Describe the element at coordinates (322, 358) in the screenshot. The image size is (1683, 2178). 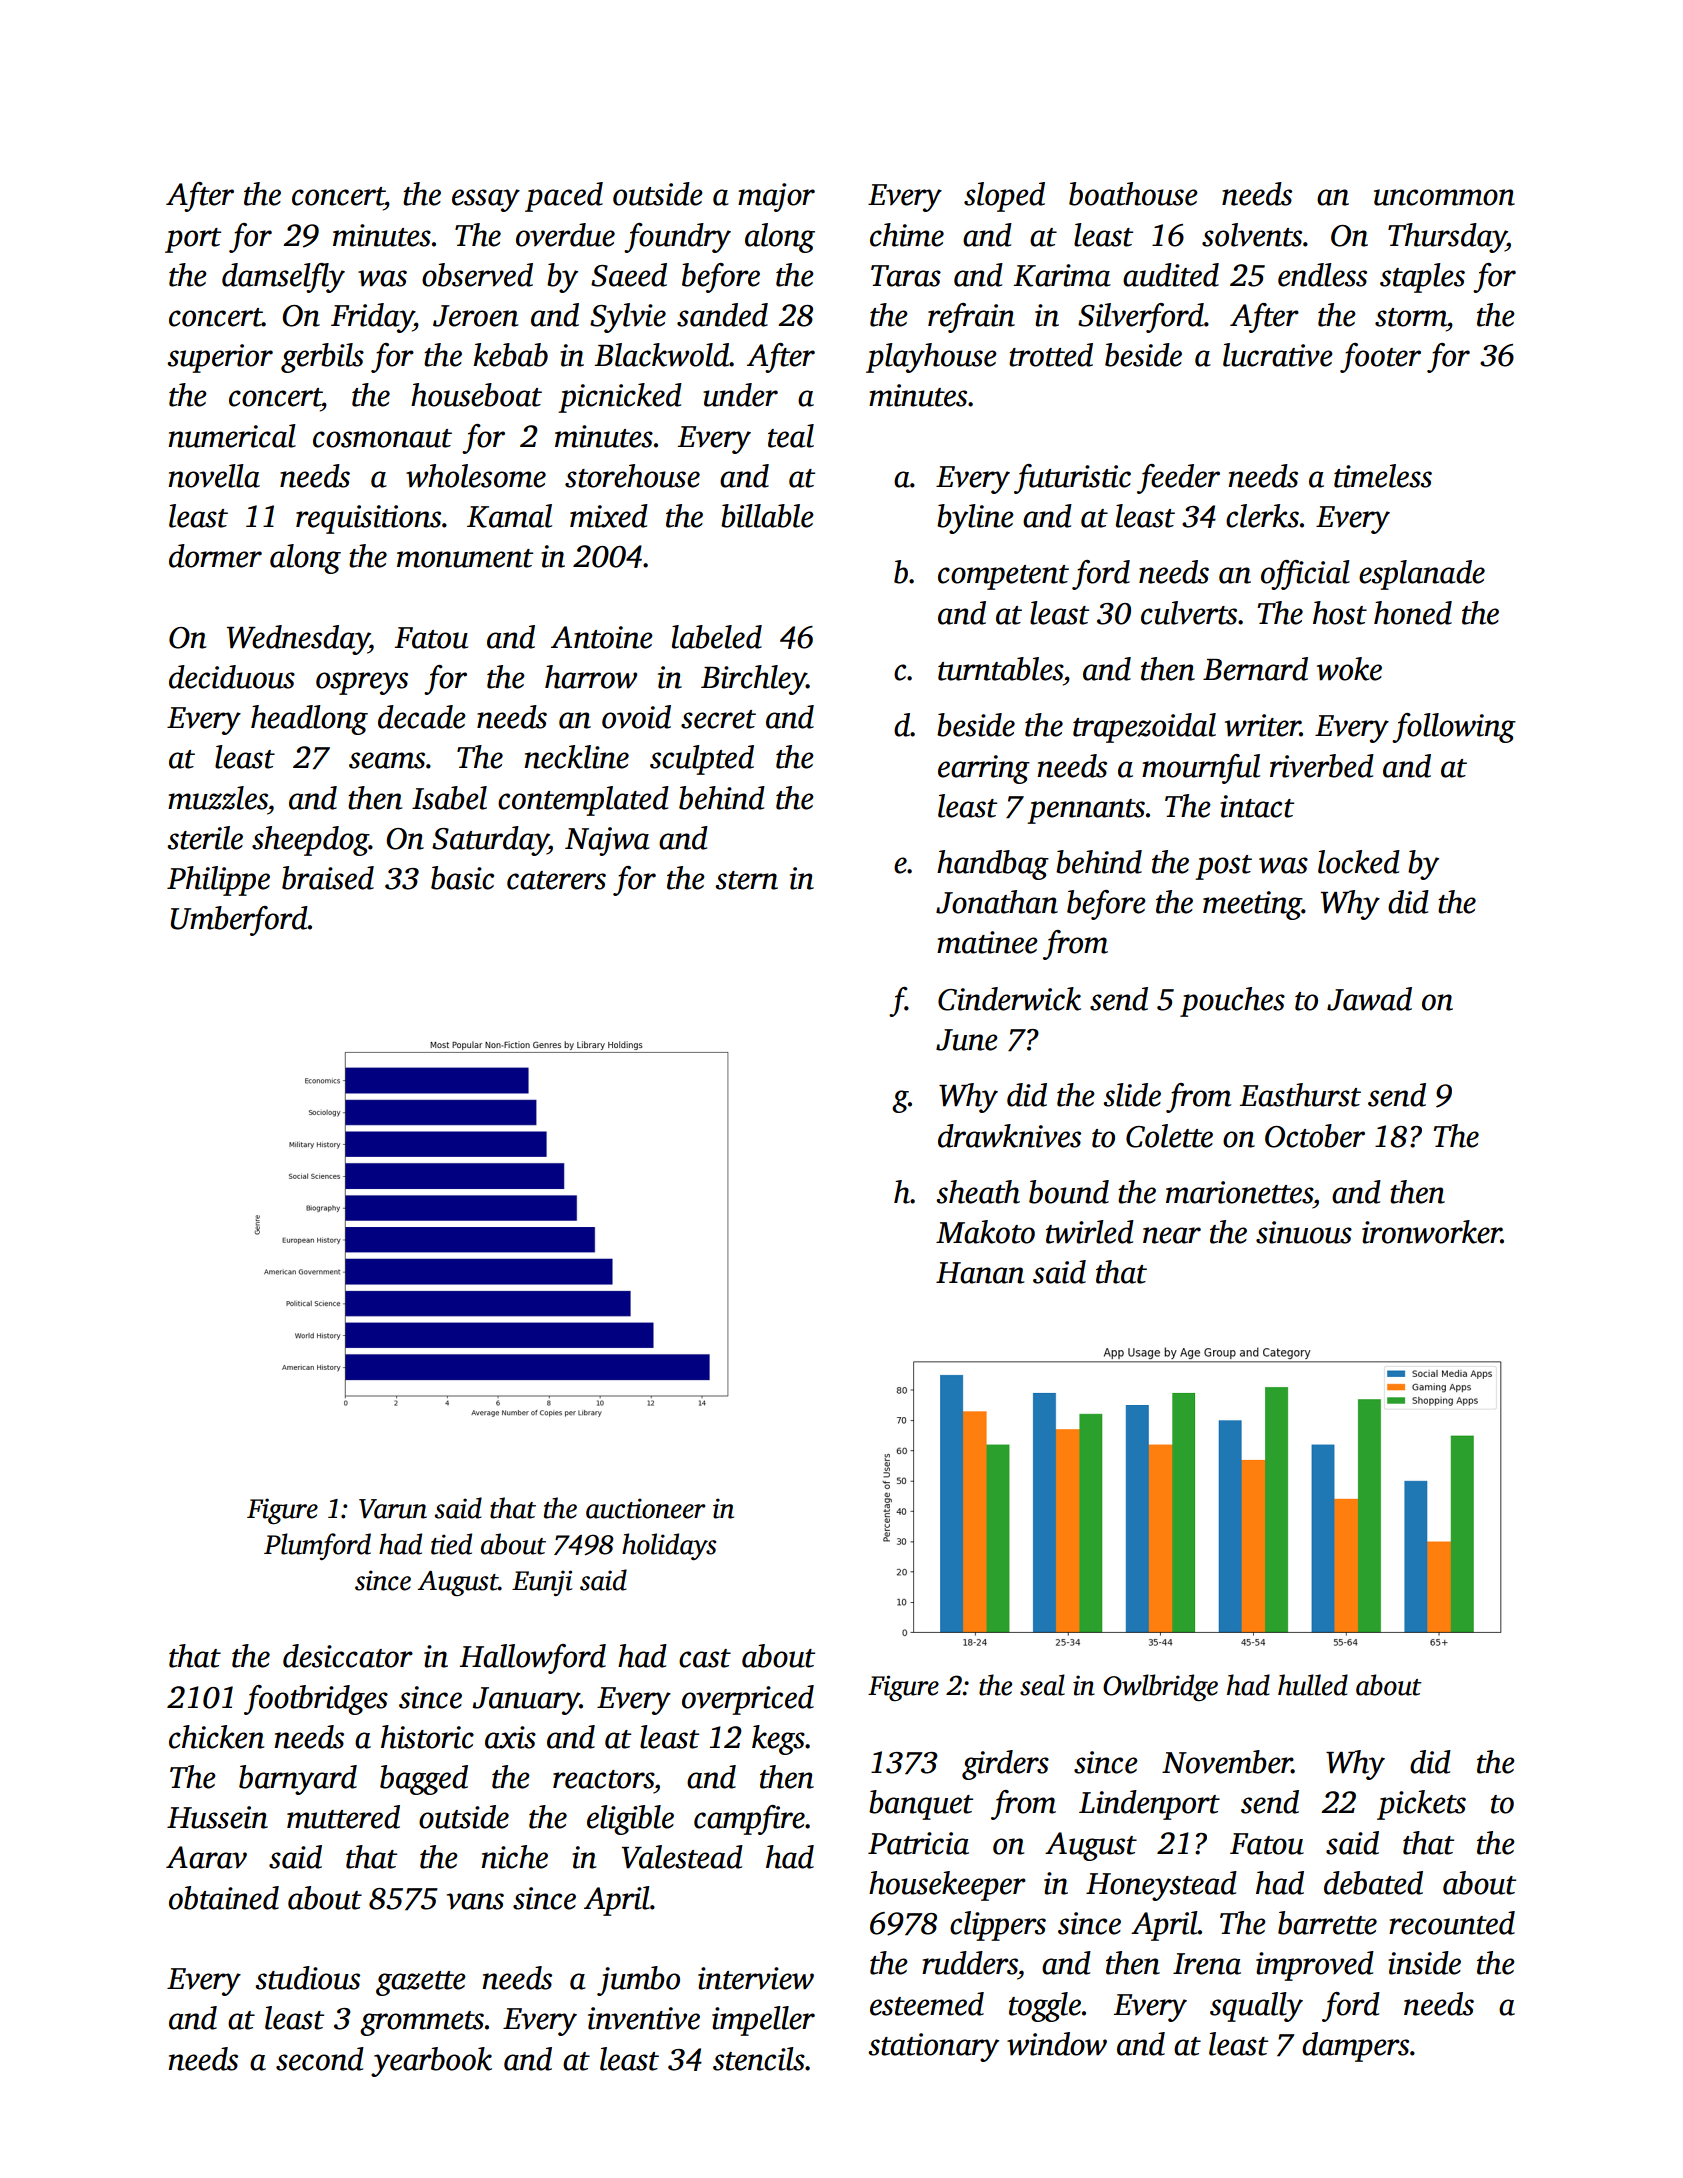
I see `gerbils` at that location.
